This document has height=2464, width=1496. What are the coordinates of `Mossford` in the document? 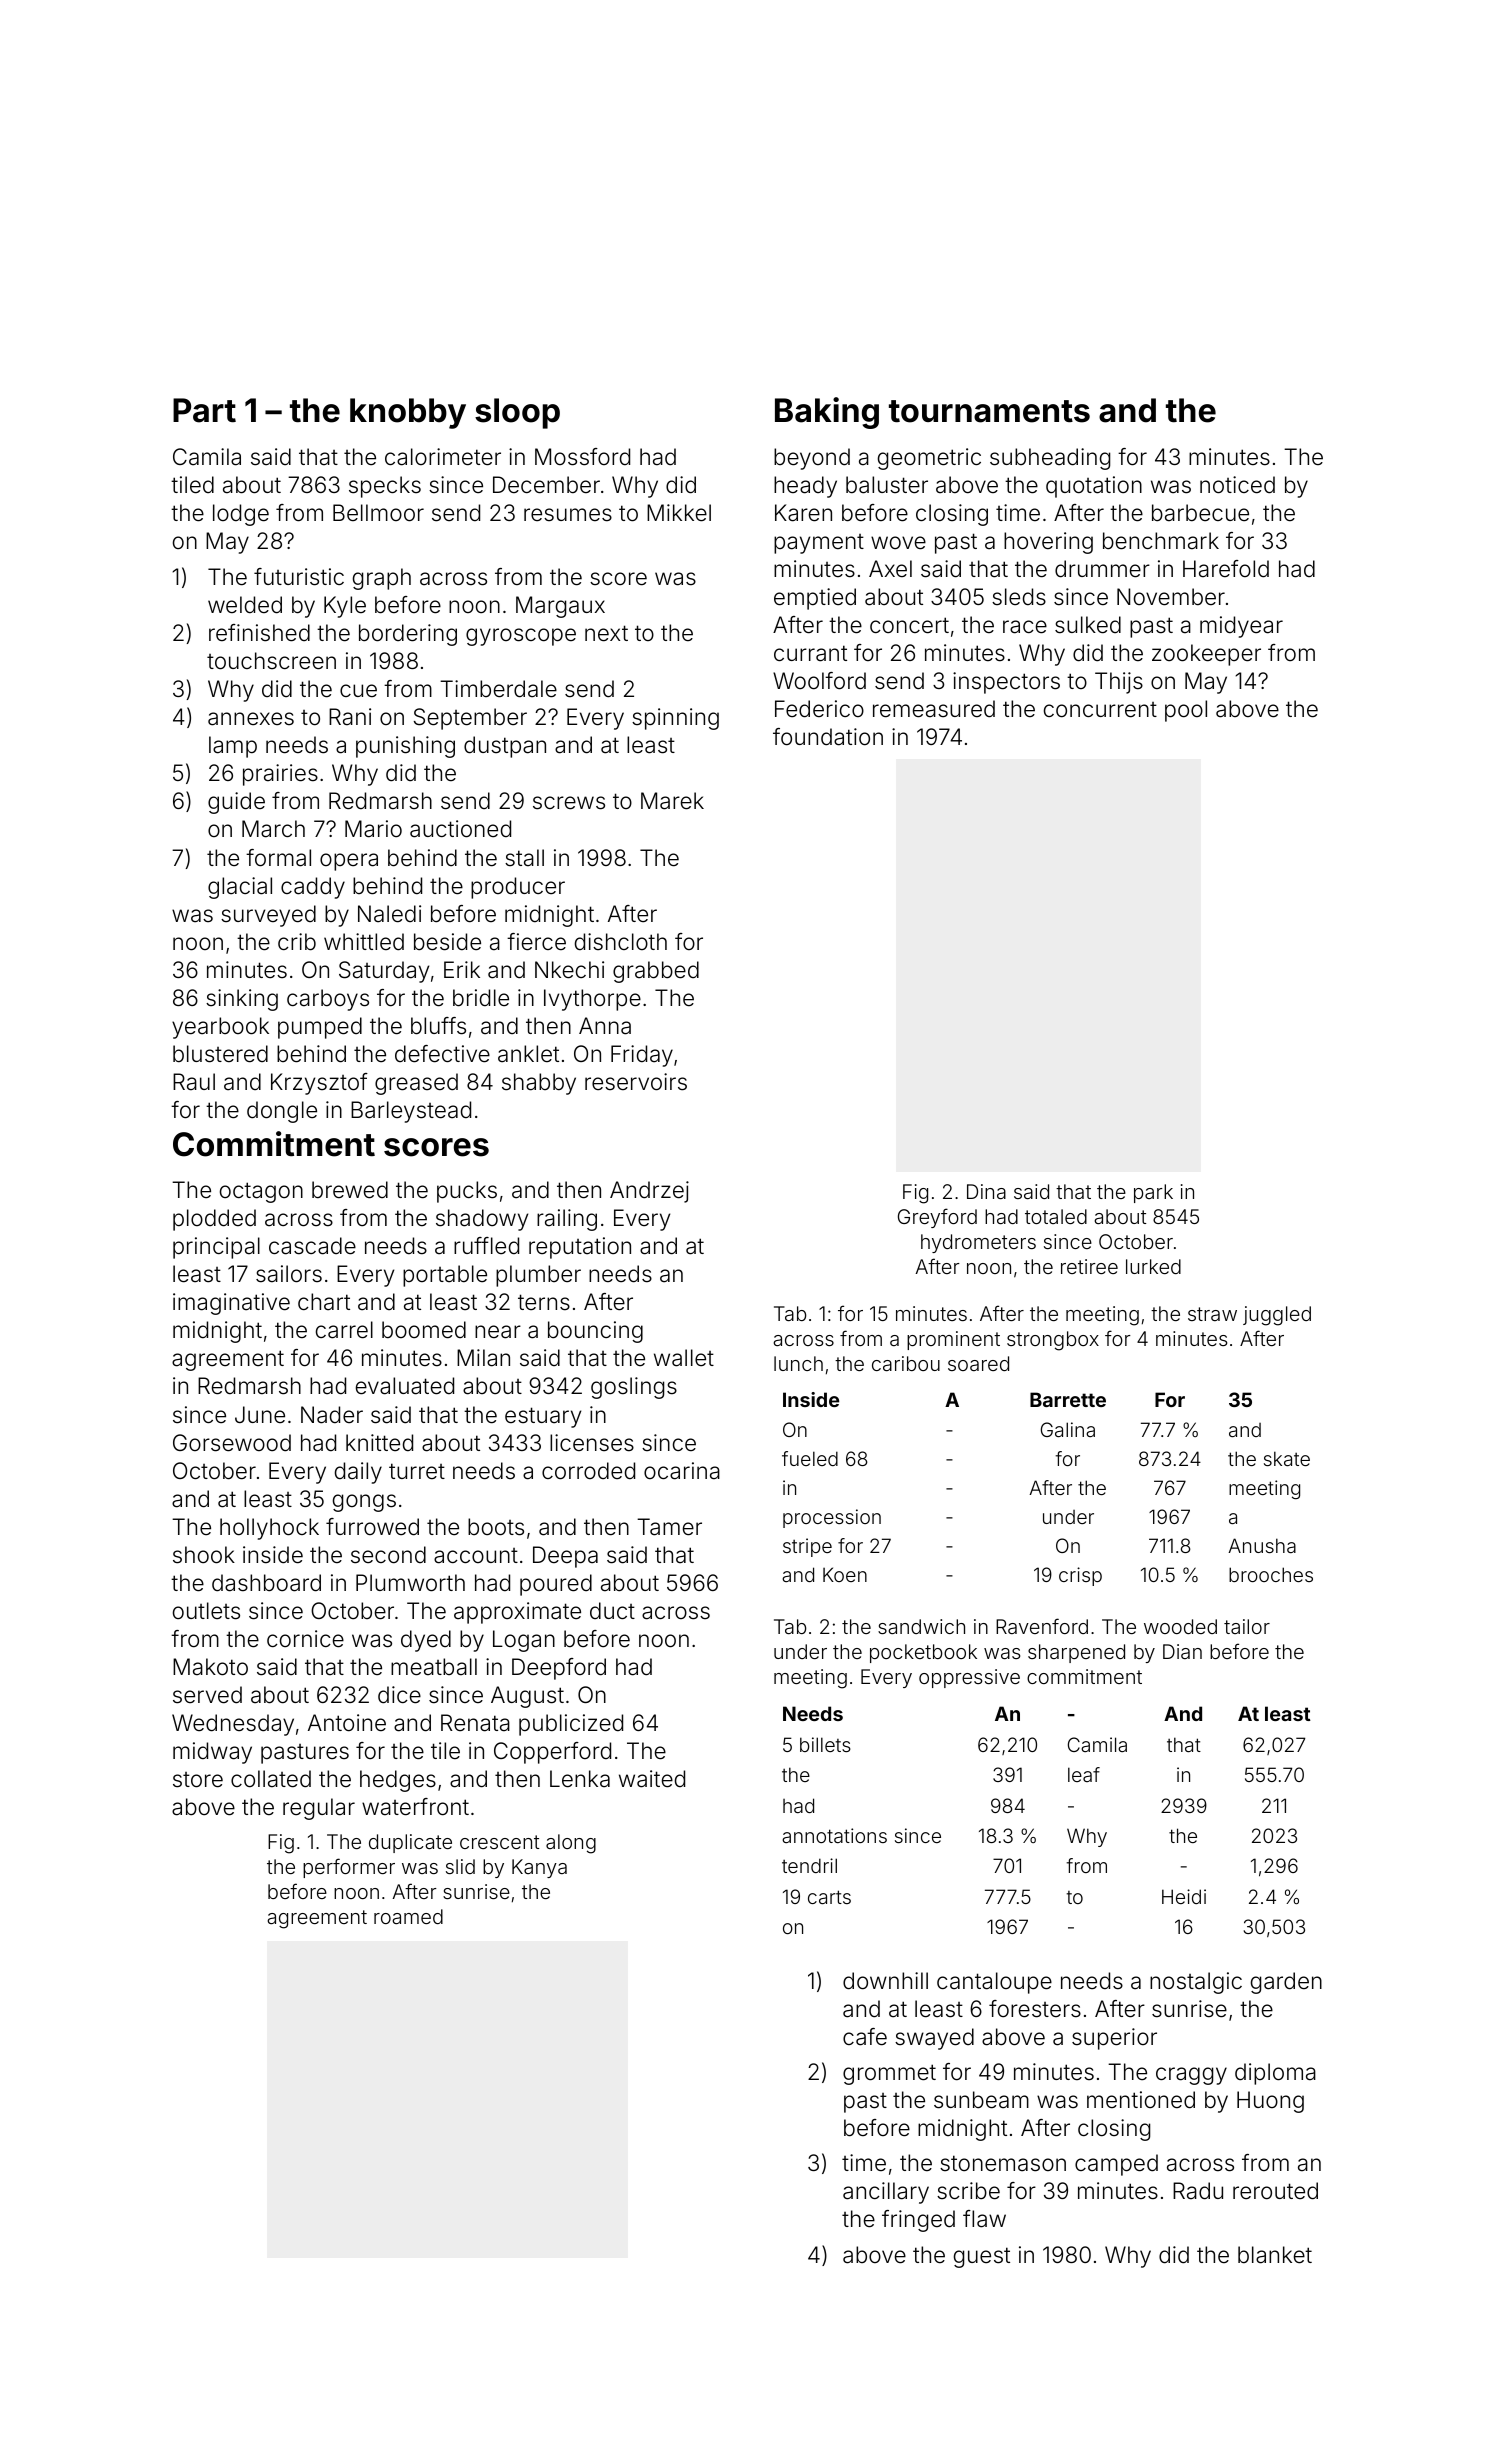 It's located at (582, 457).
